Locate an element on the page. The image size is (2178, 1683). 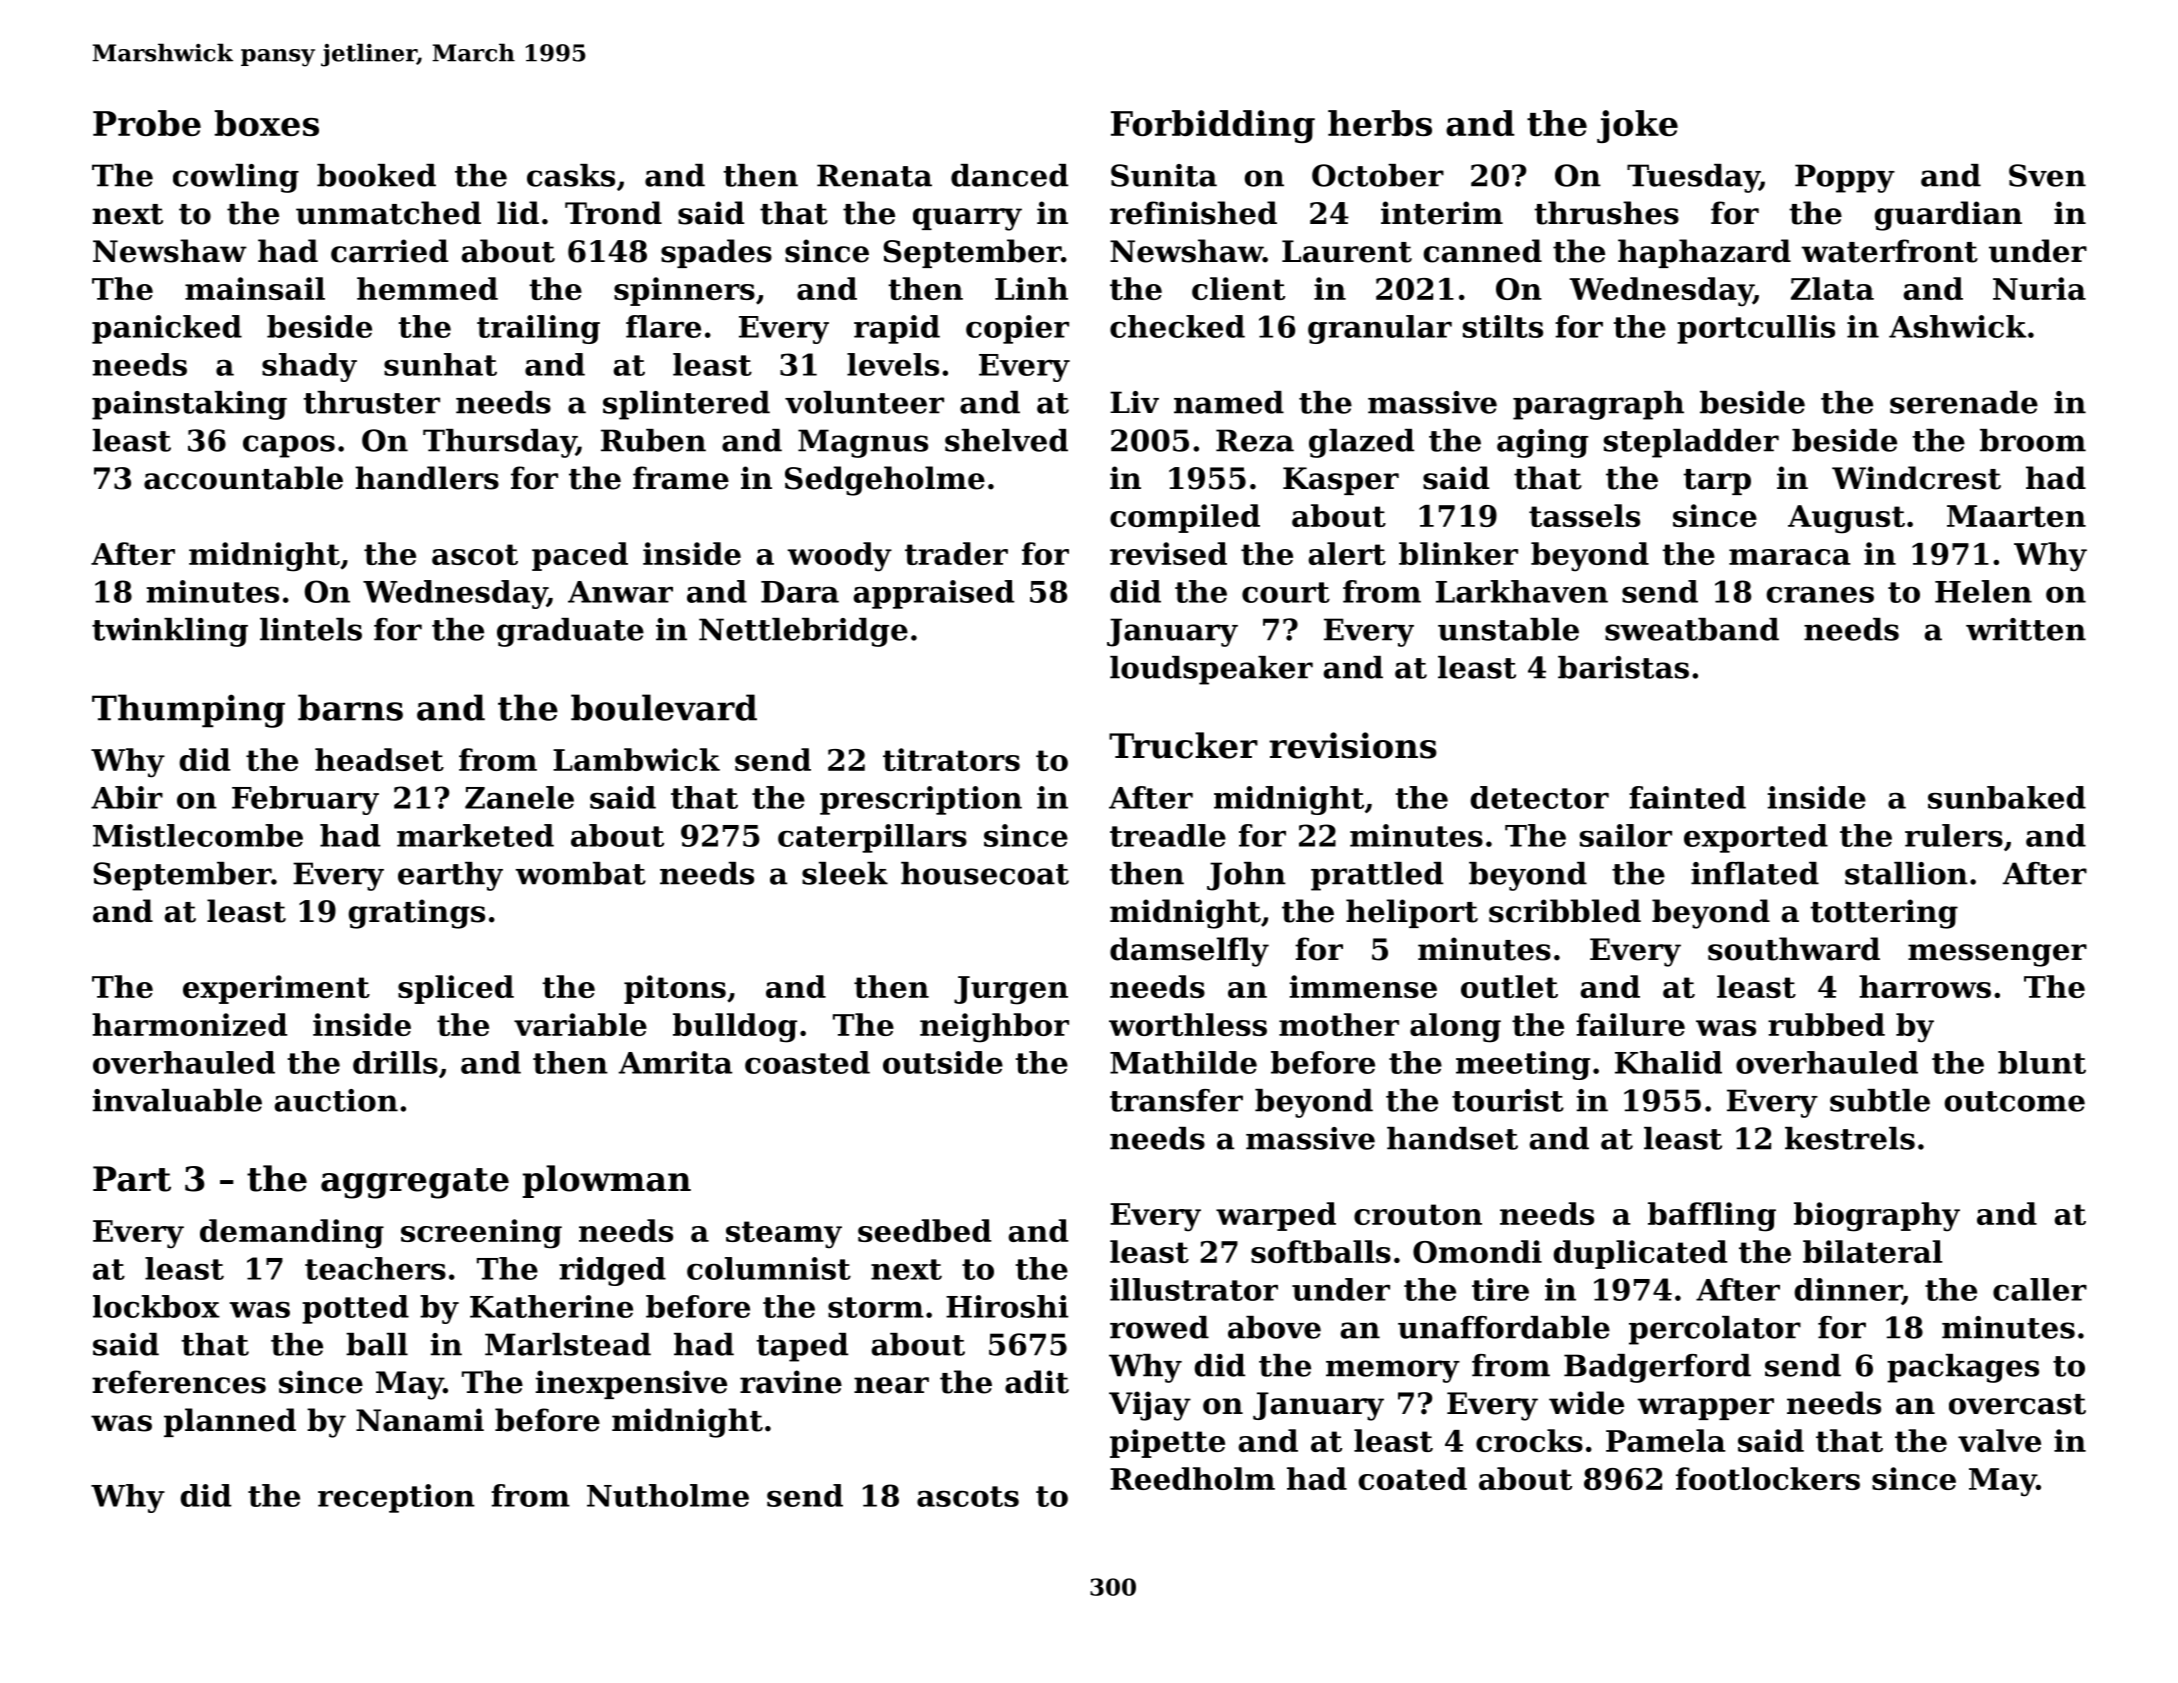
footlockers is located at coordinates (1768, 1478).
